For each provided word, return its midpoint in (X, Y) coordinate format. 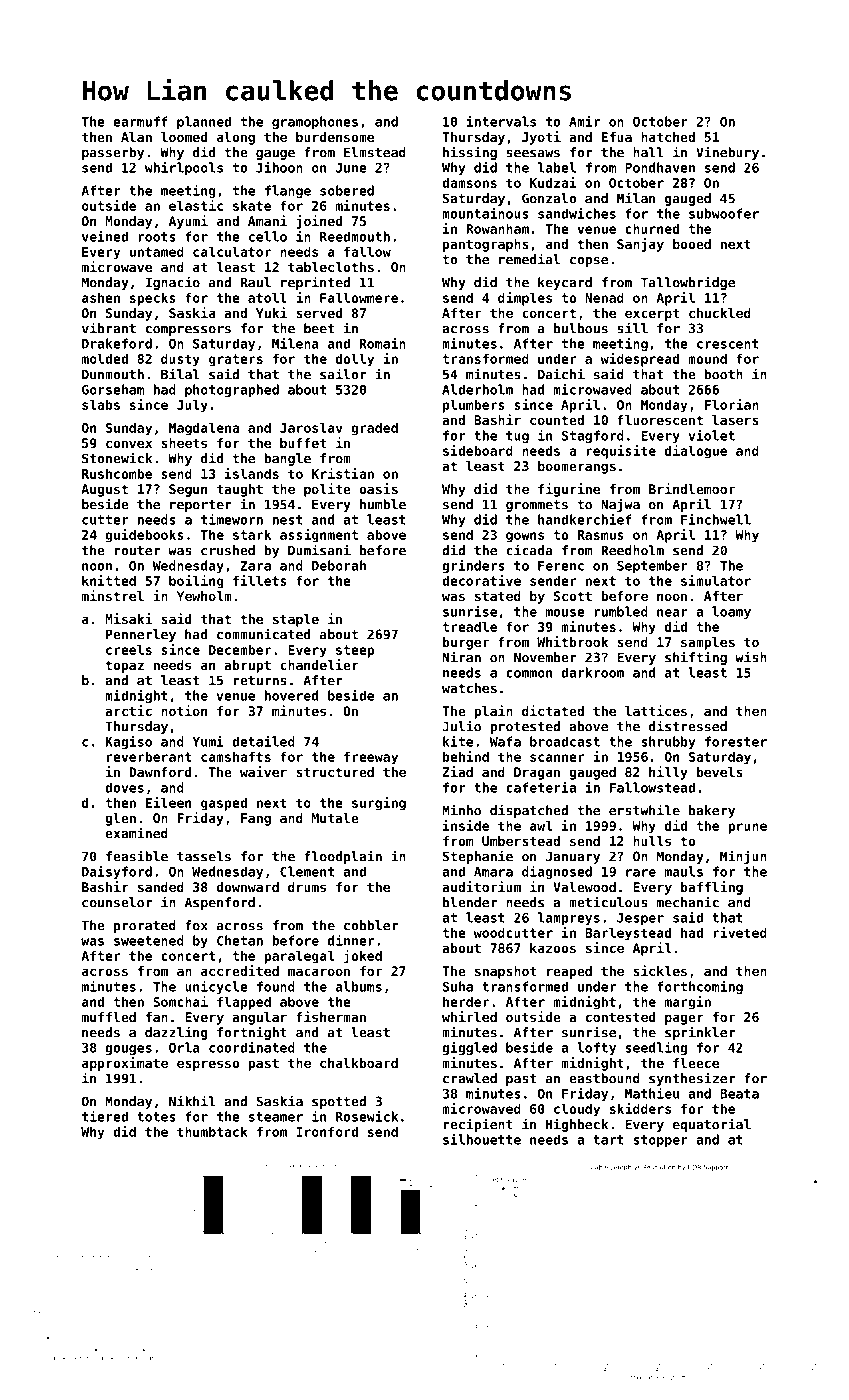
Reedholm (632, 550)
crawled (470, 1078)
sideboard (478, 450)
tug (517, 437)
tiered (105, 1116)
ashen (101, 297)
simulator (716, 580)
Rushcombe (117, 473)
